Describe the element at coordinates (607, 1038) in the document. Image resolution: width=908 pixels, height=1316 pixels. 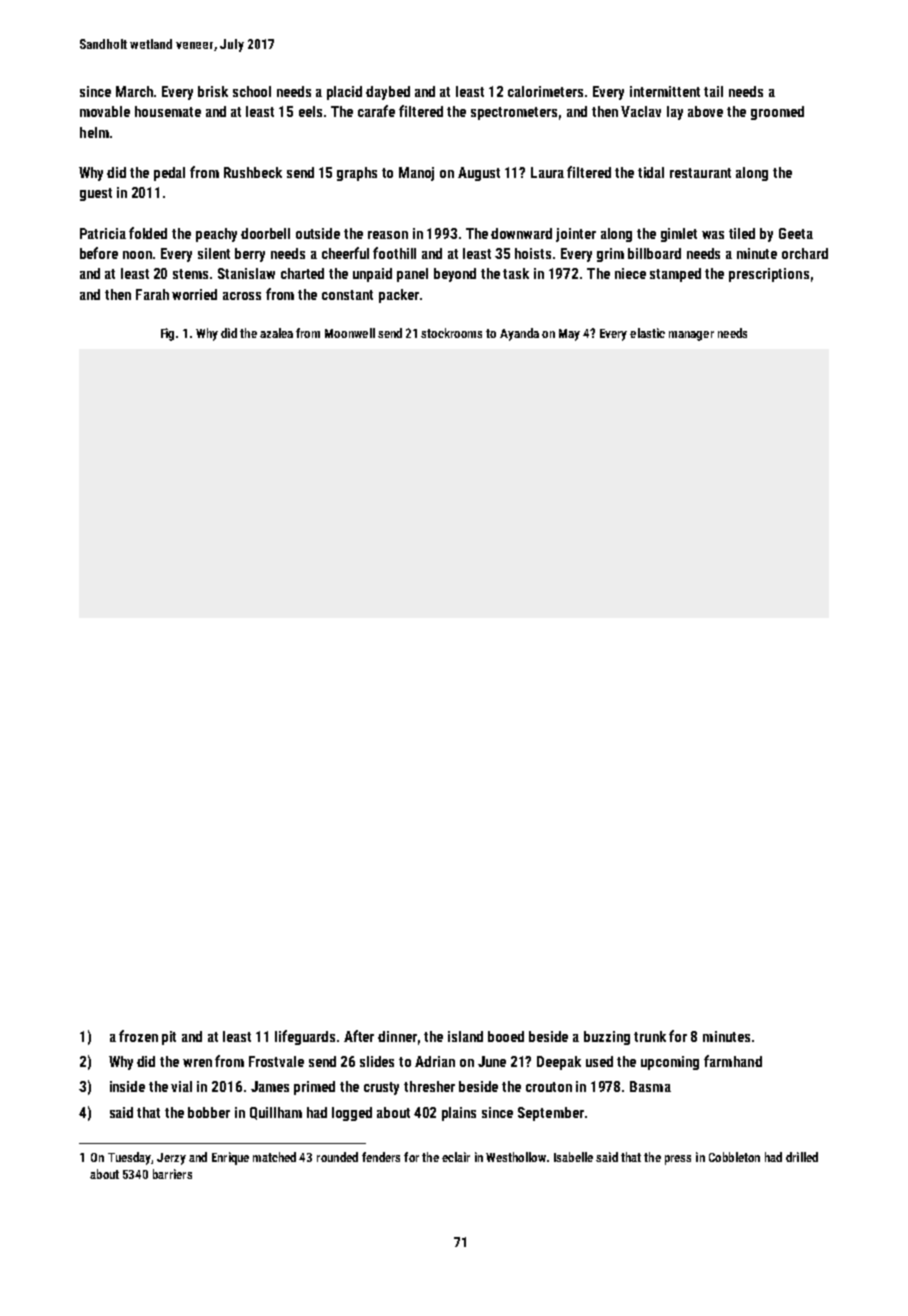
I see `buzzing` at that location.
